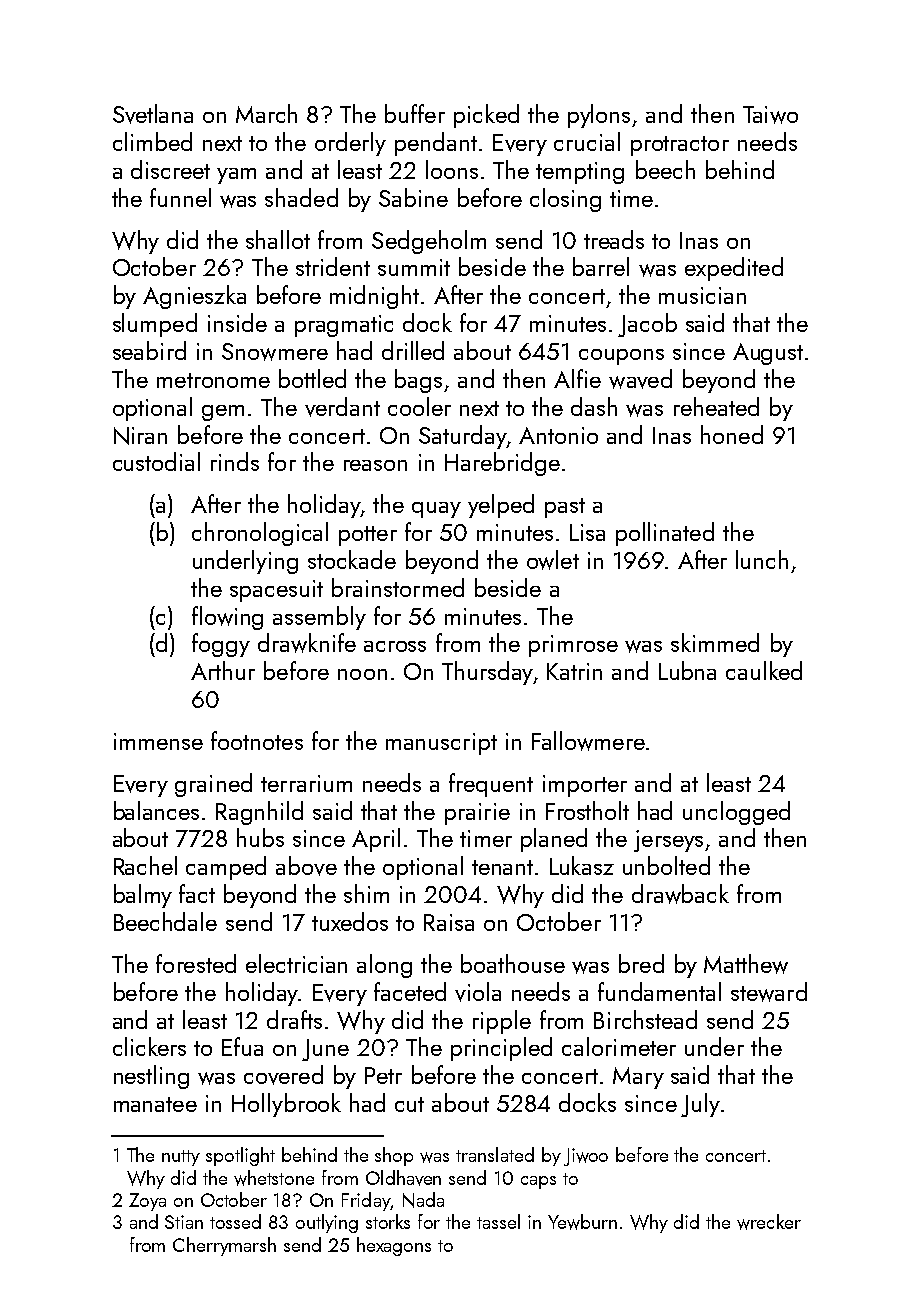 This screenshot has width=924, height=1311. I want to click on Matthew, so click(746, 964).
